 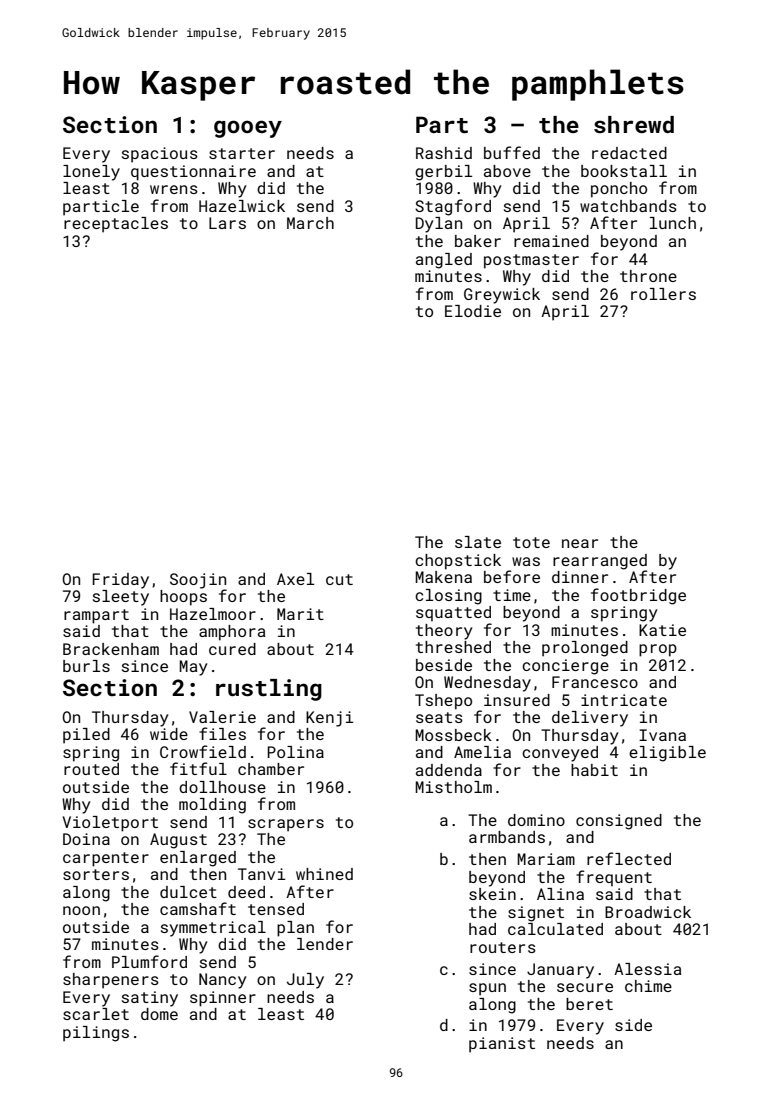 I want to click on gooey, so click(x=248, y=129).
